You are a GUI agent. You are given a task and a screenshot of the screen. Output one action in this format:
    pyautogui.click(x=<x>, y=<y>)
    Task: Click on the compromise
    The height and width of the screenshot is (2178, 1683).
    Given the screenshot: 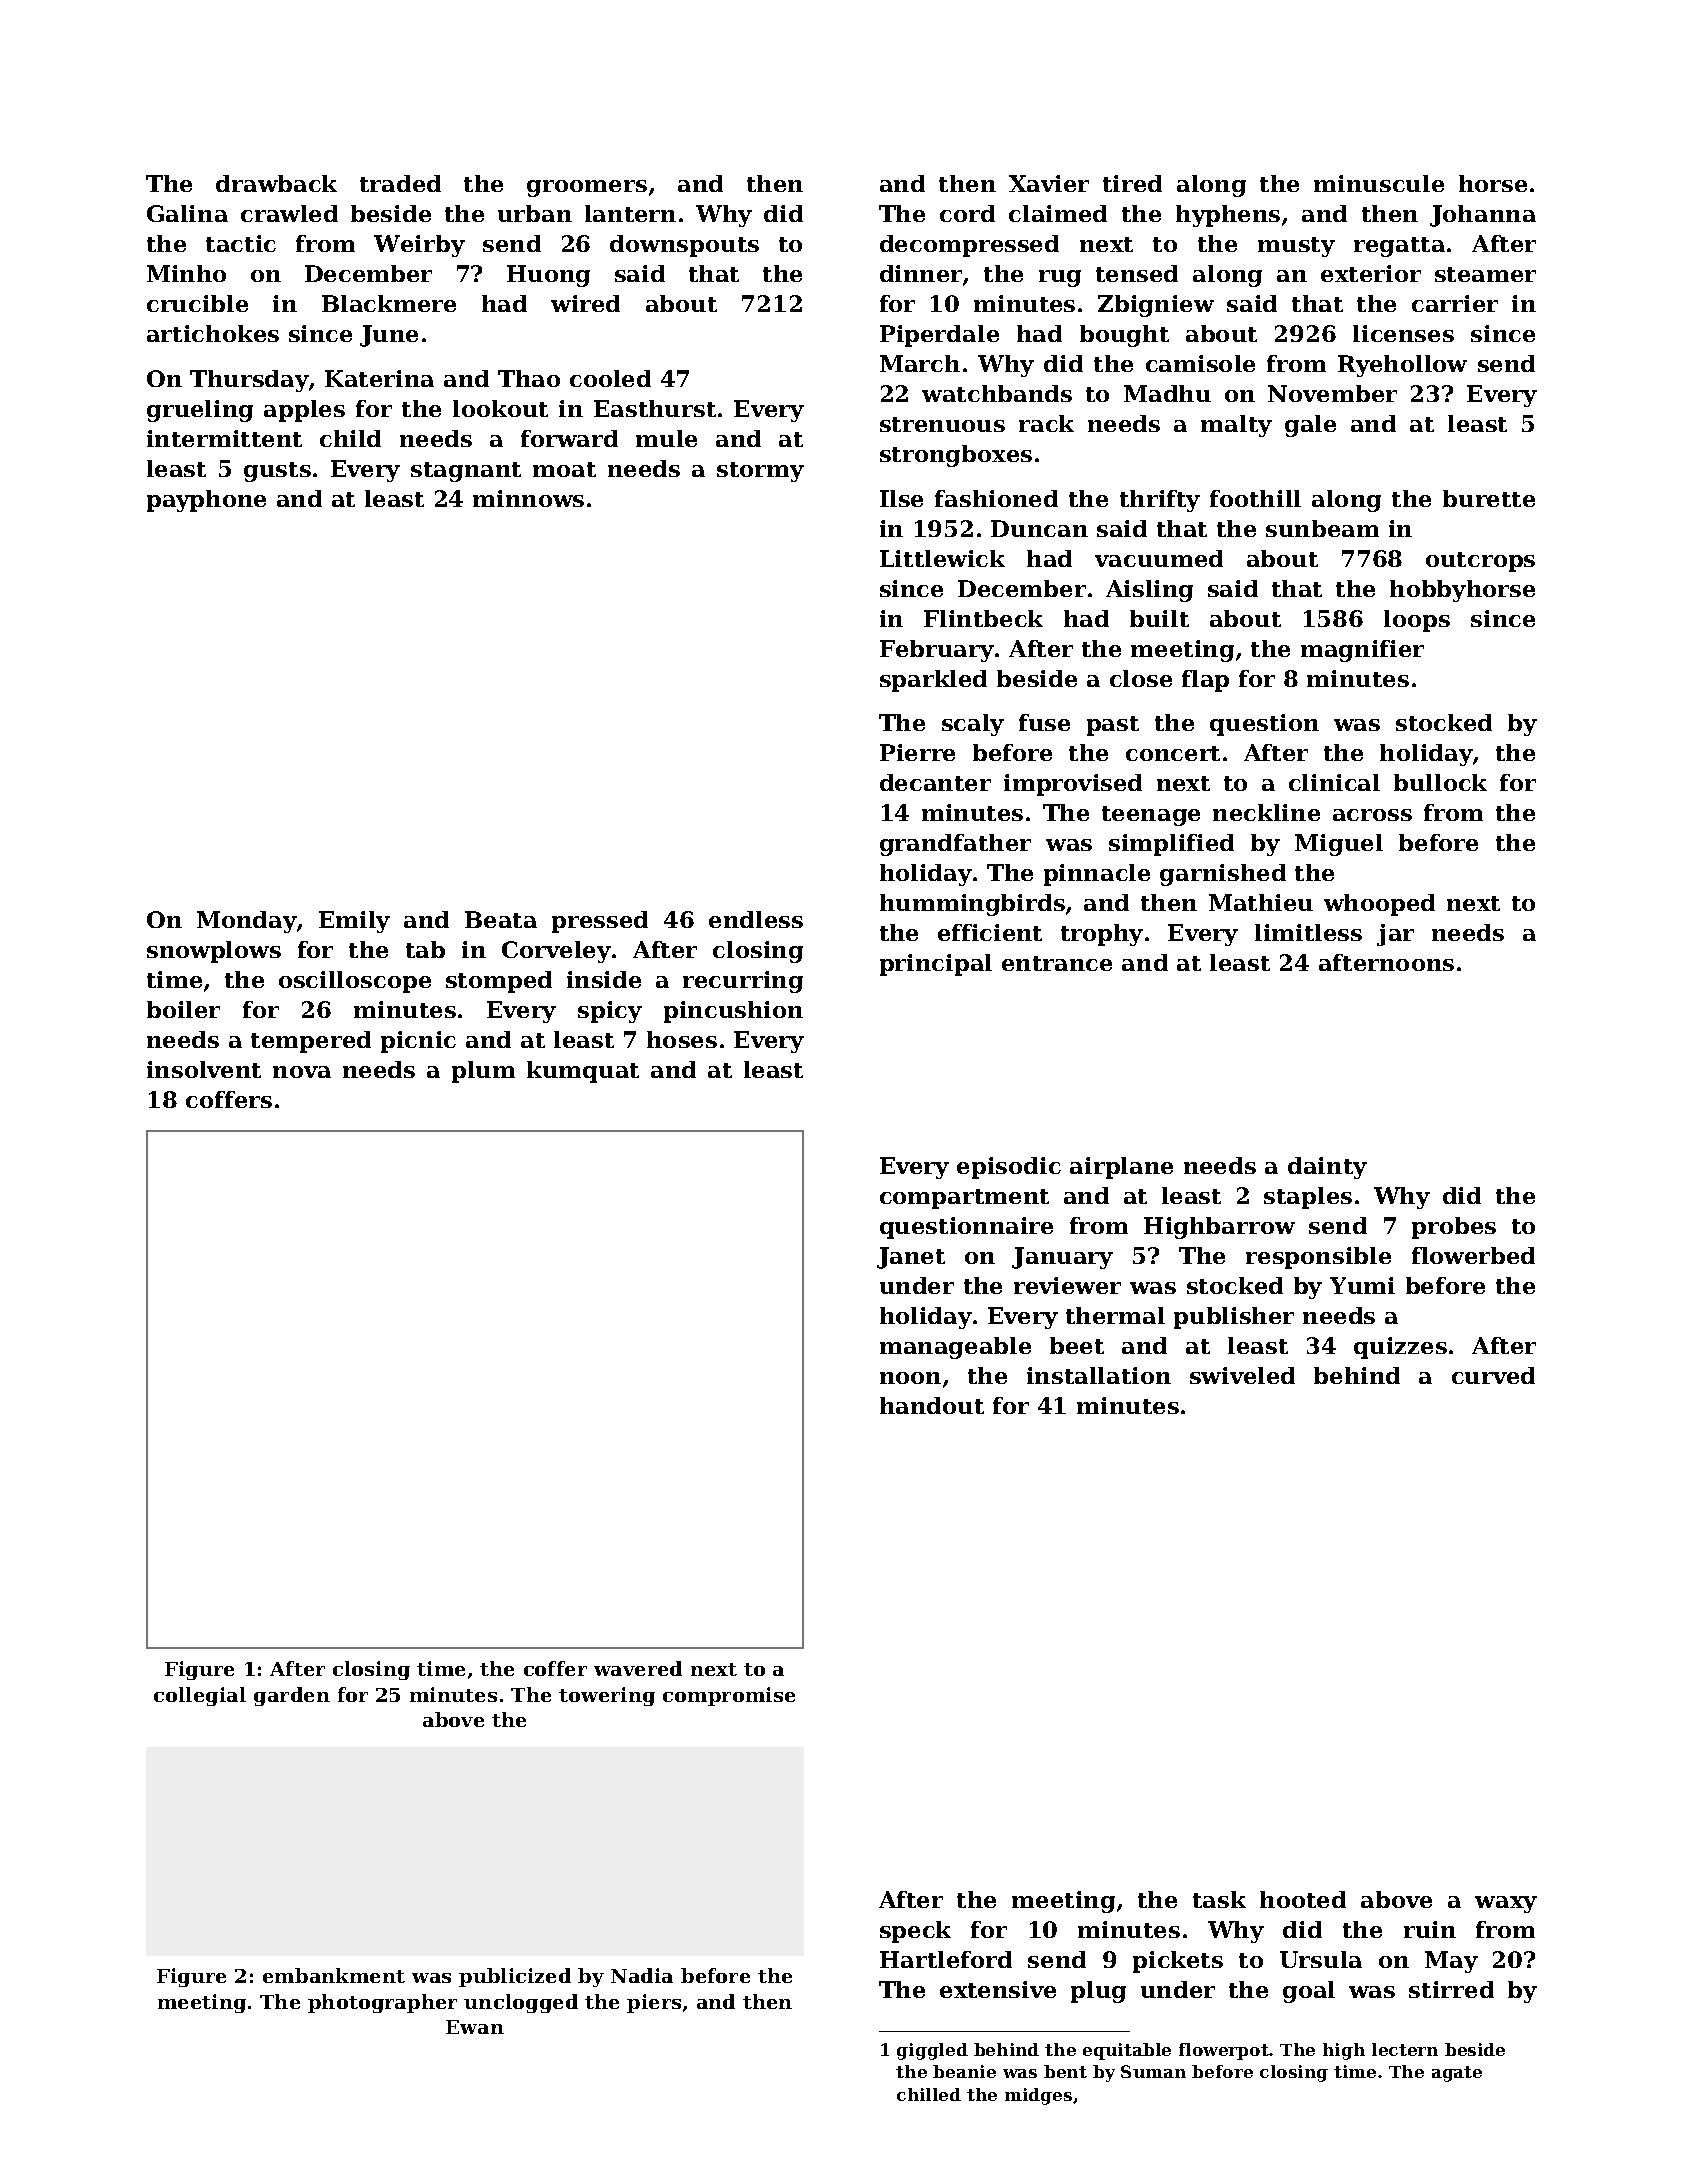 What is the action you would take?
    pyautogui.click(x=729, y=1696)
